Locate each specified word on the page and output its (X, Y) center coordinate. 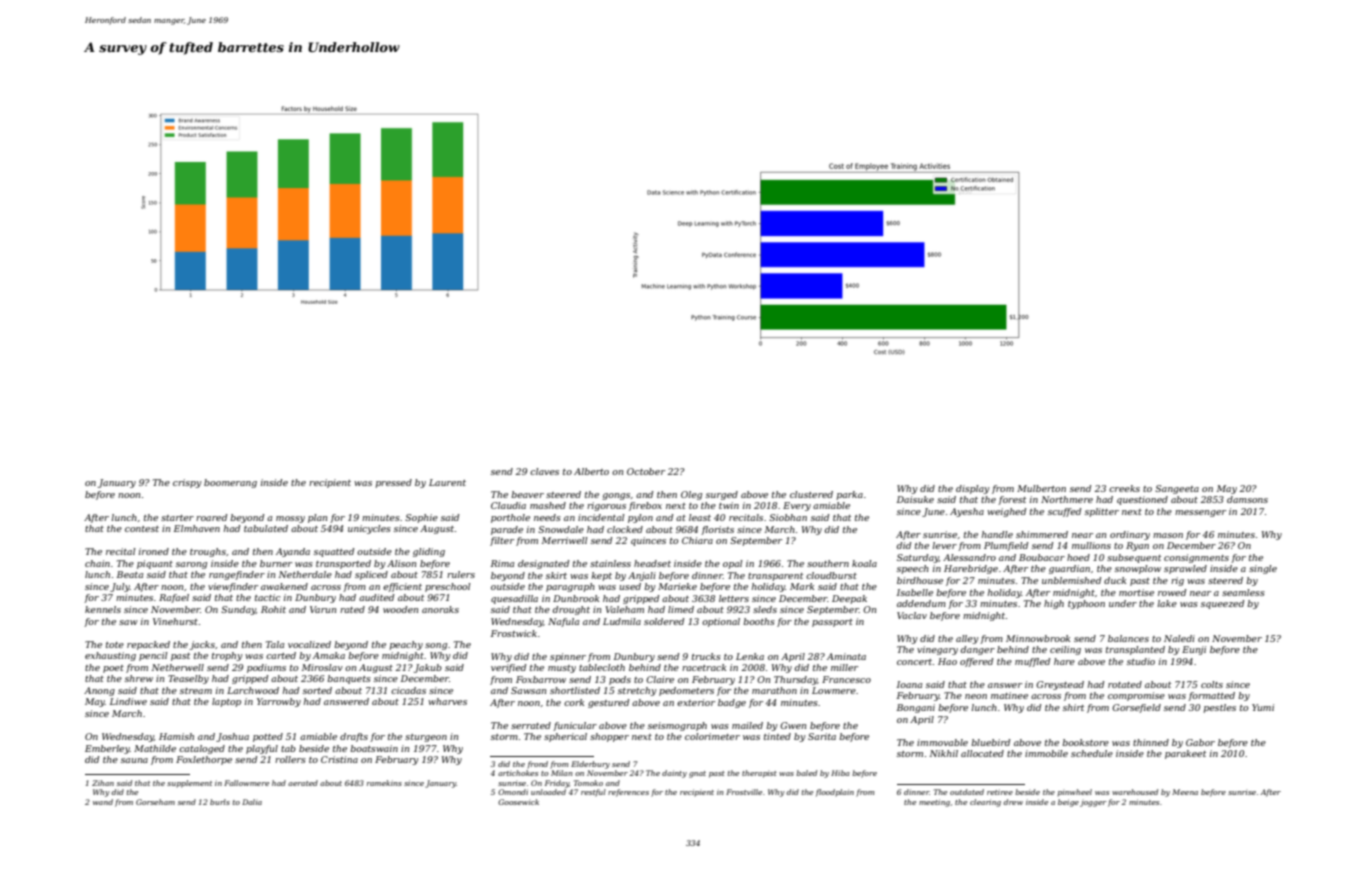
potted (268, 737)
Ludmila (622, 621)
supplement (189, 784)
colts (1212, 684)
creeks (1124, 488)
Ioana (909, 684)
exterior (696, 702)
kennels (103, 609)
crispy (187, 483)
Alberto (591, 471)
